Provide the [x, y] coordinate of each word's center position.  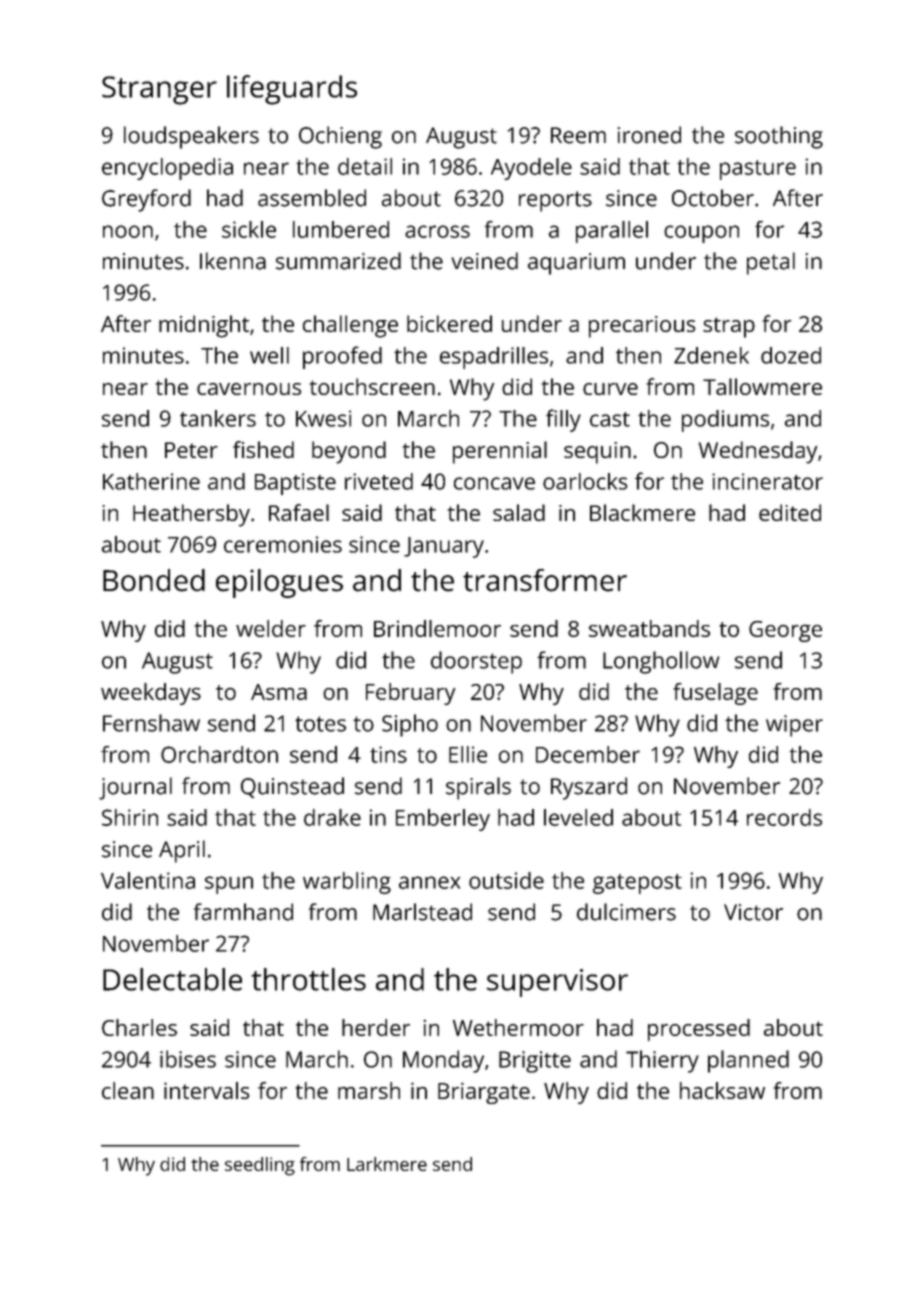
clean [128, 1090]
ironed [649, 135]
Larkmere [387, 1164]
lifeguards [292, 90]
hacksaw [722, 1090]
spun [229, 885]
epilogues [279, 583]
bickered [449, 323]
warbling [347, 883]
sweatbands [649, 628]
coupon [701, 234]
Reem [578, 135]
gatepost [637, 884]
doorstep [476, 662]
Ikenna [233, 261]
